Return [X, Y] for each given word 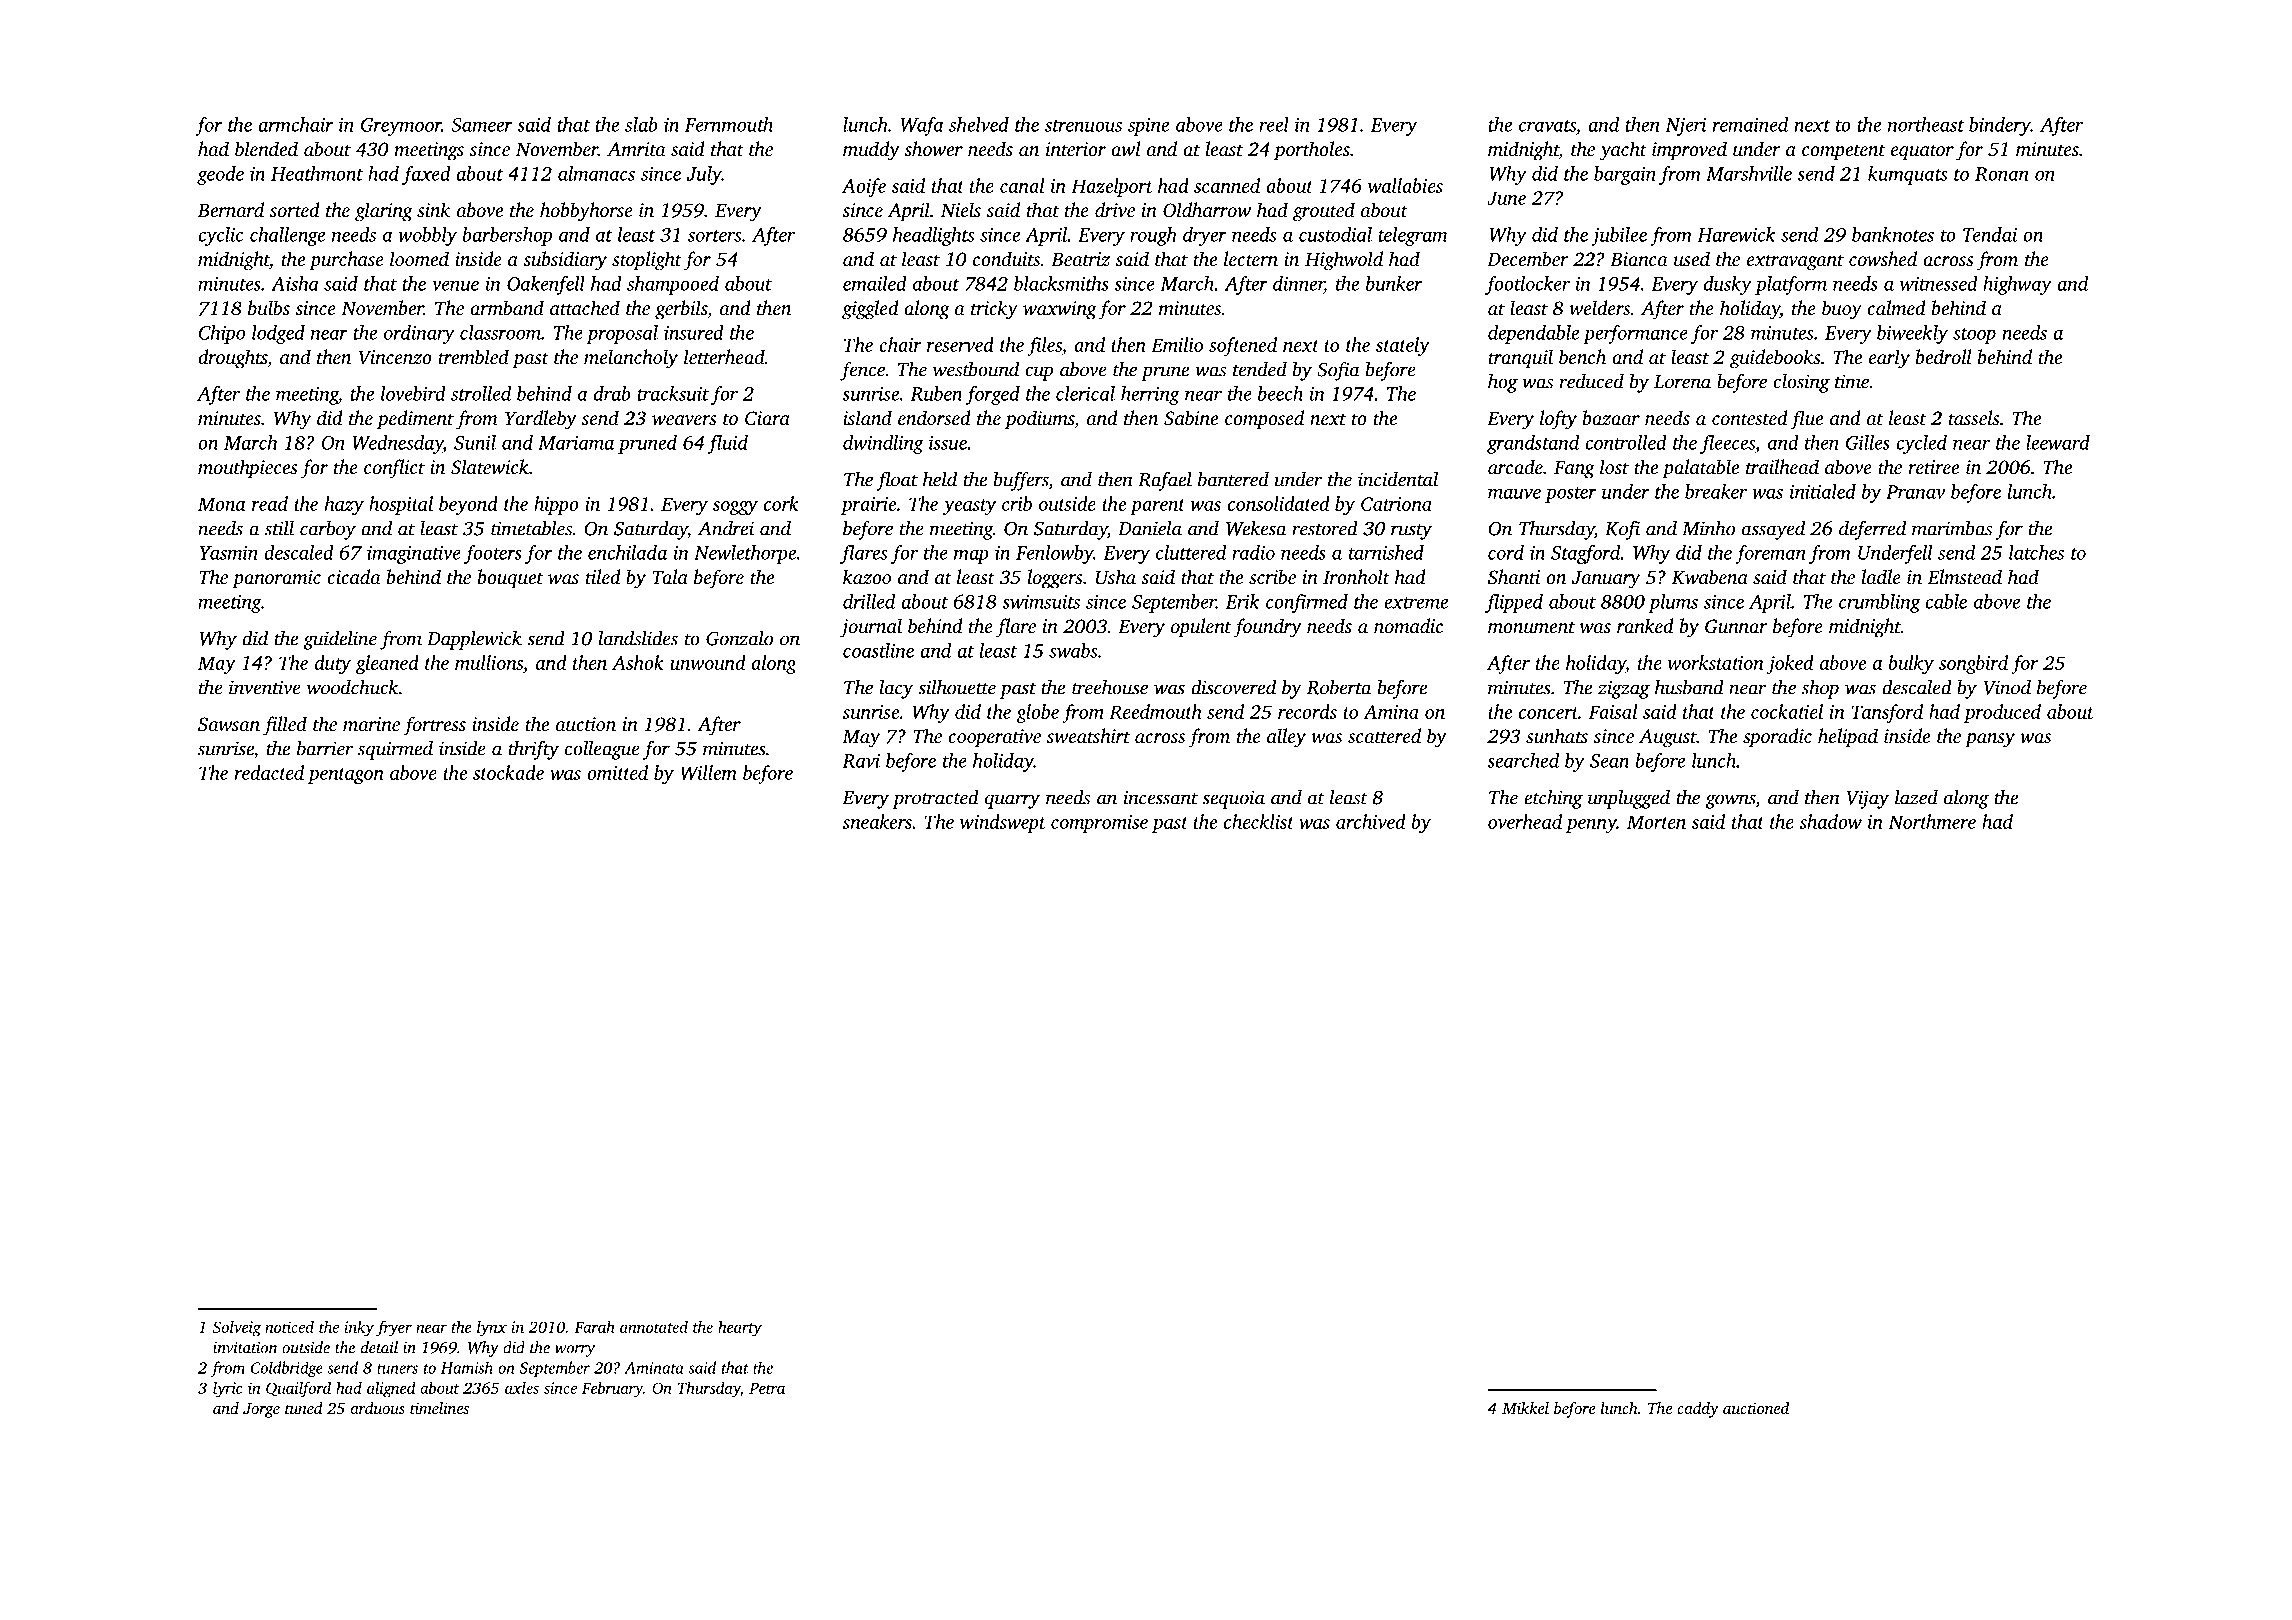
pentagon [346, 776]
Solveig [237, 1329]
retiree [1933, 467]
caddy [1698, 1410]
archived [1371, 821]
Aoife [864, 187]
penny [1591, 826]
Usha [1116, 577]
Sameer [482, 125]
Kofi [1622, 530]
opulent [1201, 628]
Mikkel [1525, 1408]
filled [285, 726]
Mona [221, 504]
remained [1750, 124]
